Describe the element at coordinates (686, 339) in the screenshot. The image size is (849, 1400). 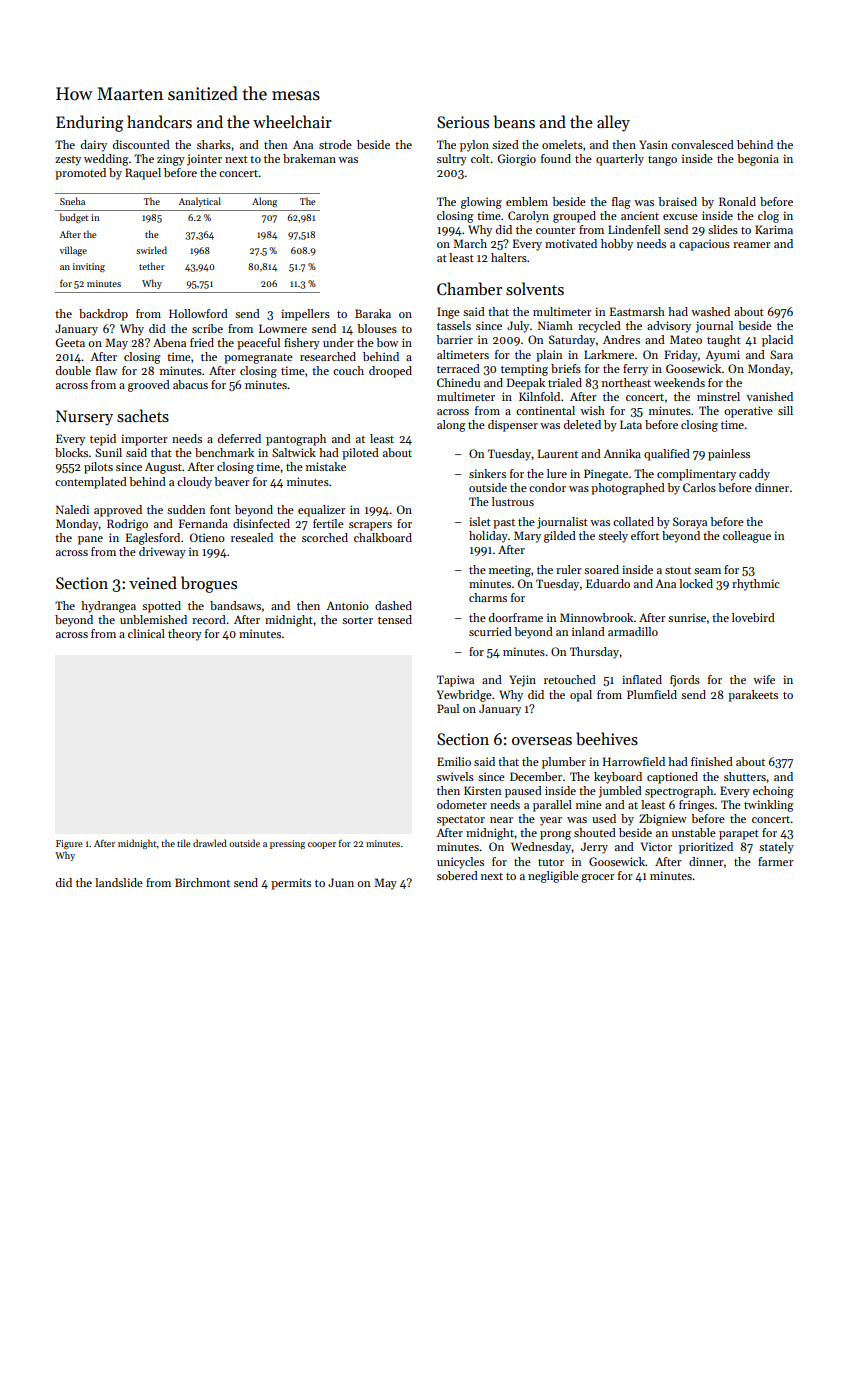
I see `Mateo` at that location.
